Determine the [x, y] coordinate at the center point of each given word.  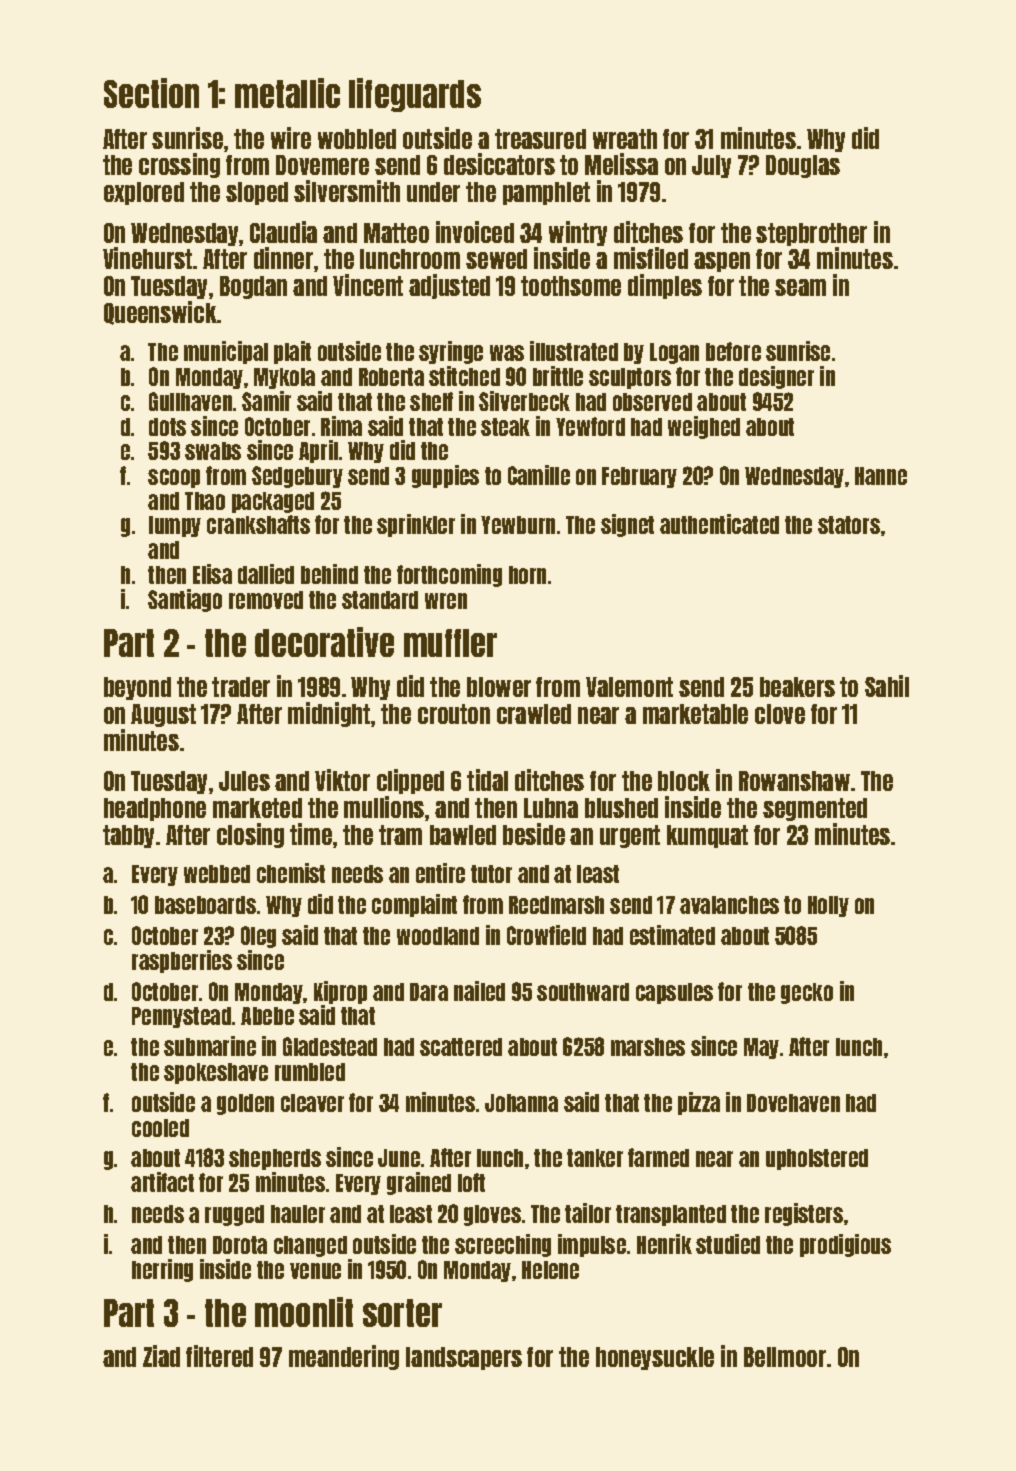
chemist [291, 873]
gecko [807, 993]
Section [151, 93]
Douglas [803, 166]
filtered [219, 1356]
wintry [578, 233]
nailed [479, 991]
